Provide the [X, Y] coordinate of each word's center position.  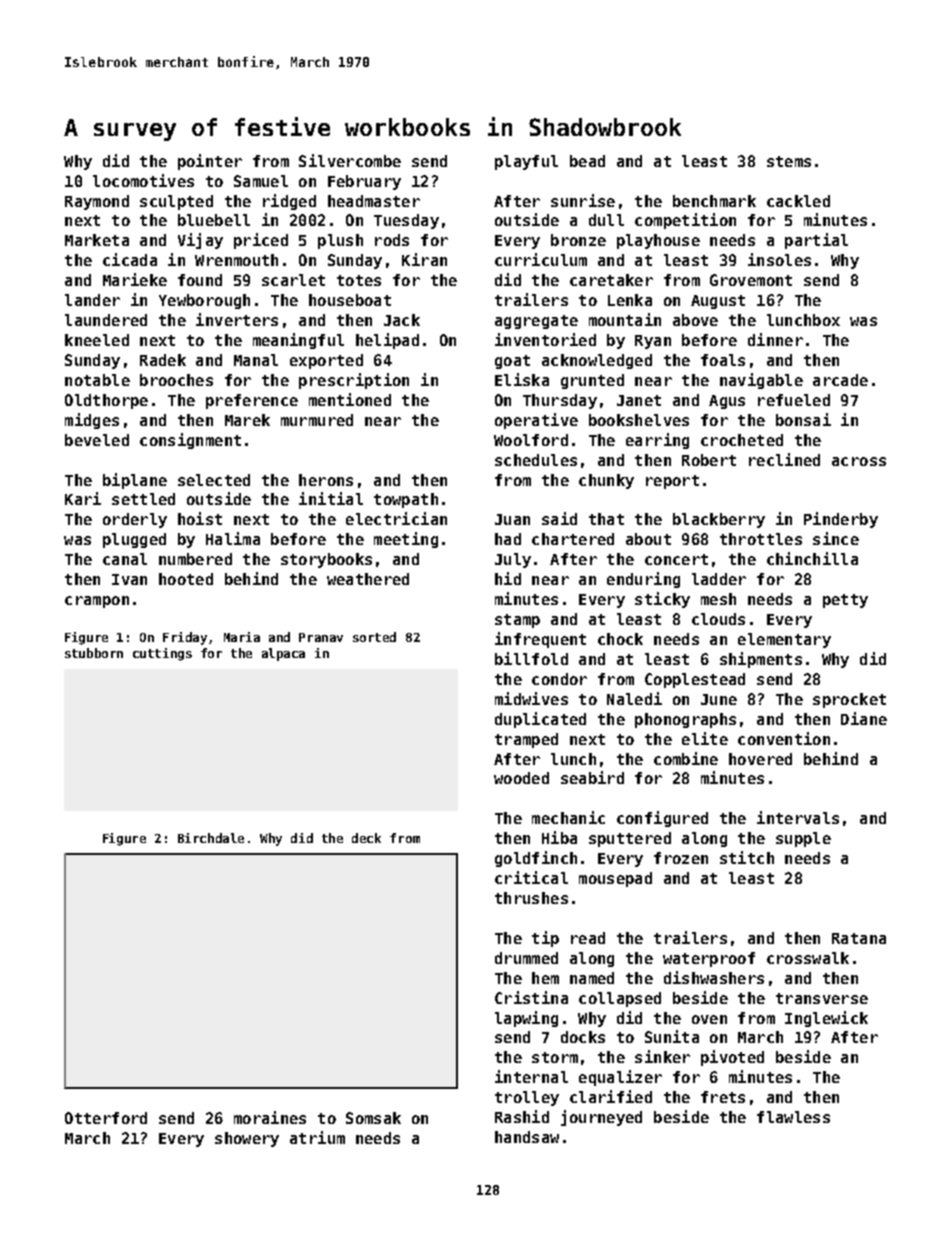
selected [214, 480]
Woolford [531, 440]
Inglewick [826, 1019]
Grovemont [751, 280]
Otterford [106, 1118]
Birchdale [211, 838]
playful [526, 162]
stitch [747, 857]
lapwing [526, 1019]
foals [723, 360]
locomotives [143, 180]
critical [531, 877]
